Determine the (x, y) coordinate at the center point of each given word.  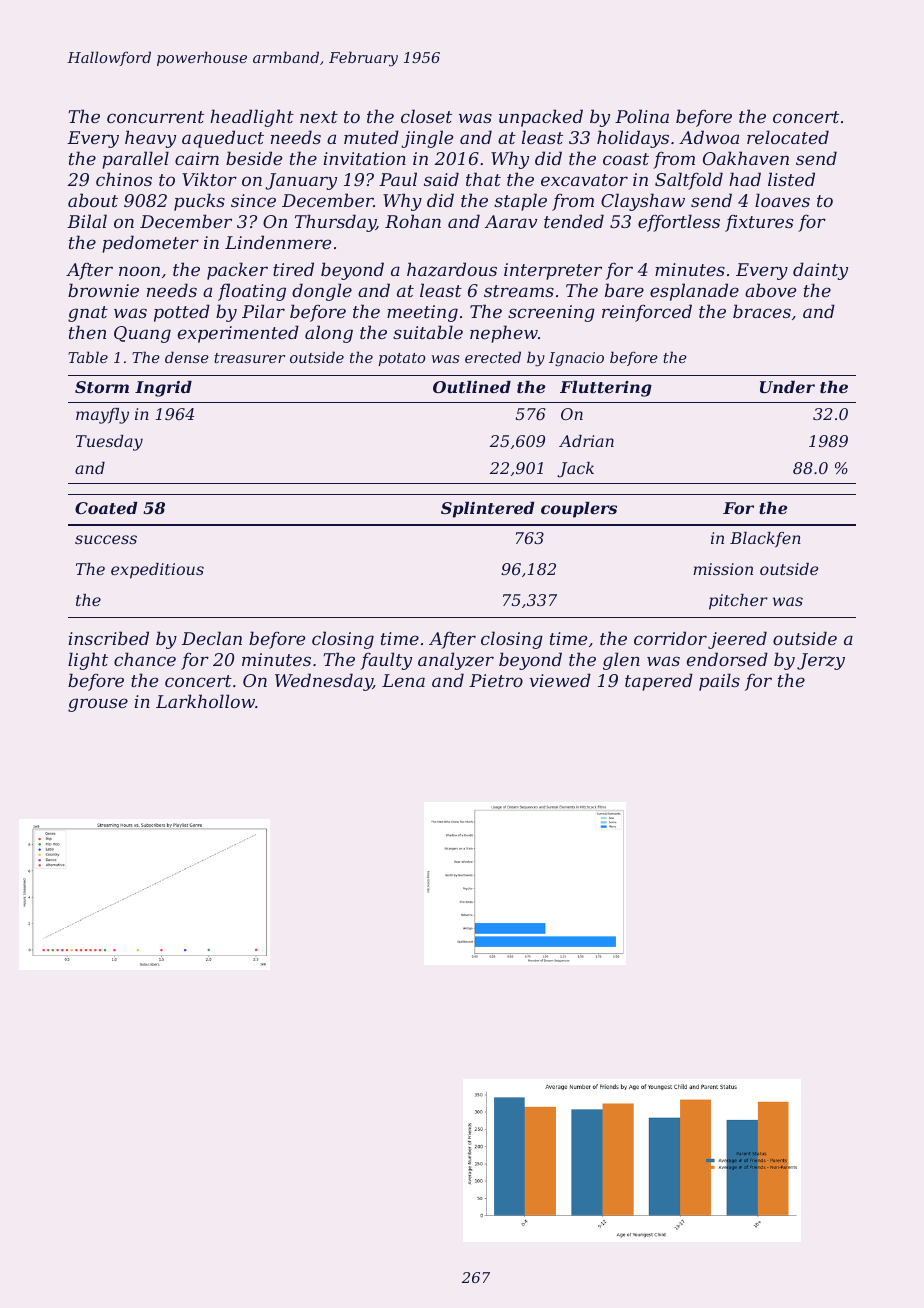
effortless (679, 223)
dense (187, 357)
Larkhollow (205, 701)
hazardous (452, 269)
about (93, 200)
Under (787, 387)
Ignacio (576, 359)
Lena (403, 680)
